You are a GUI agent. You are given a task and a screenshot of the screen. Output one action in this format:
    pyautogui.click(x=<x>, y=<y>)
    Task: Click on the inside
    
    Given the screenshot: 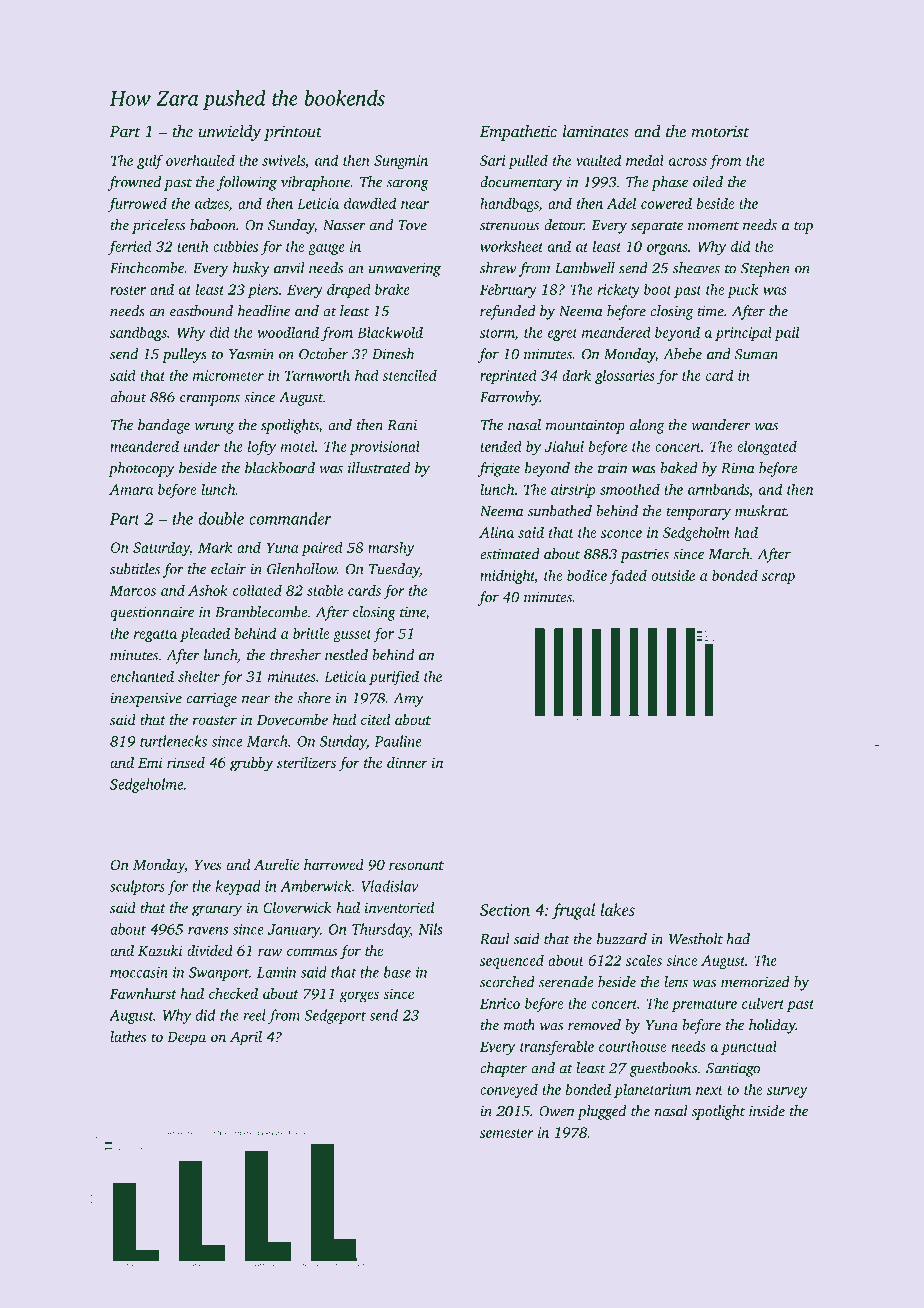 What is the action you would take?
    pyautogui.click(x=767, y=1111)
